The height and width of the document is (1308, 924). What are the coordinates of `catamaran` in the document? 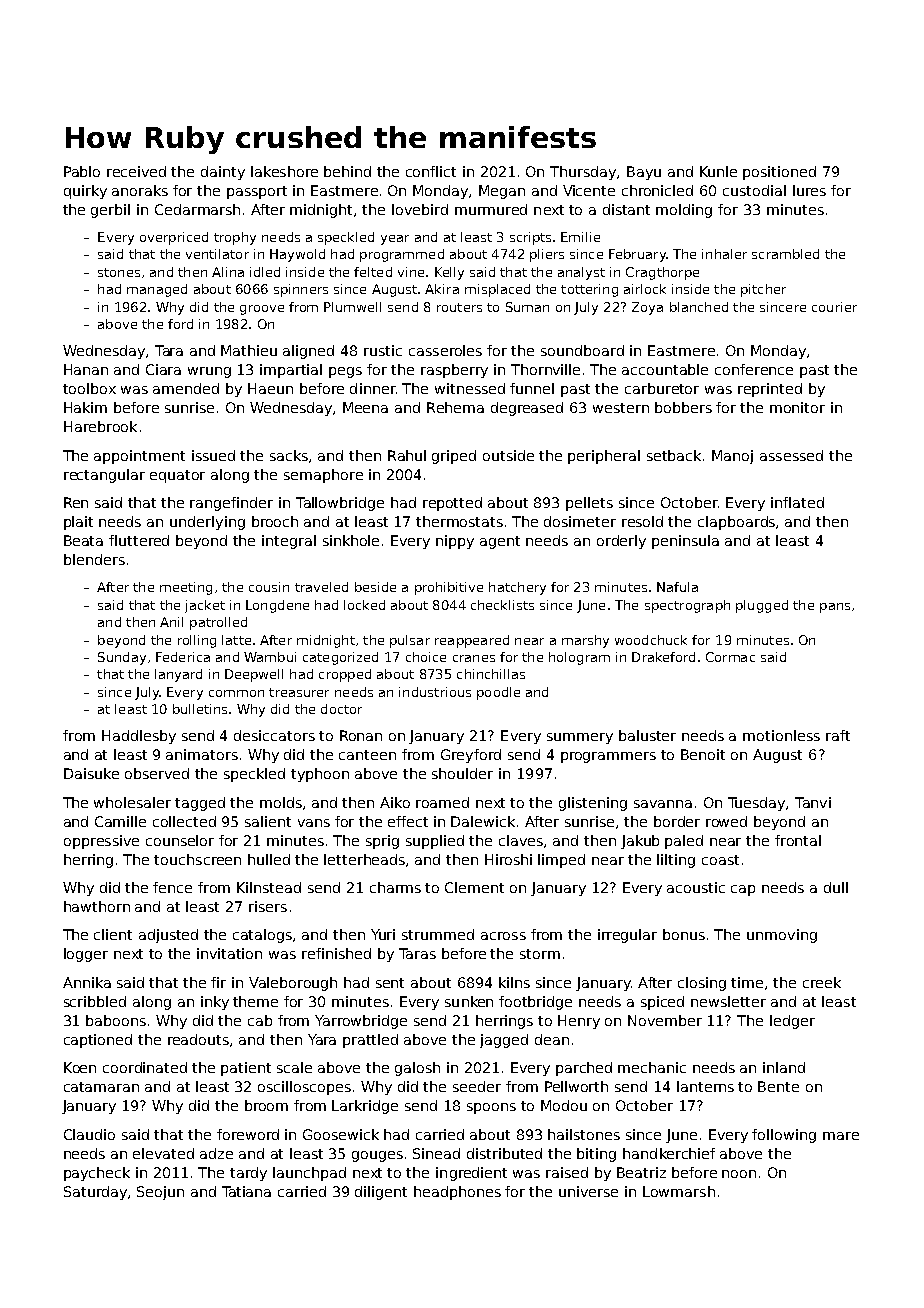 It's located at (101, 1087).
